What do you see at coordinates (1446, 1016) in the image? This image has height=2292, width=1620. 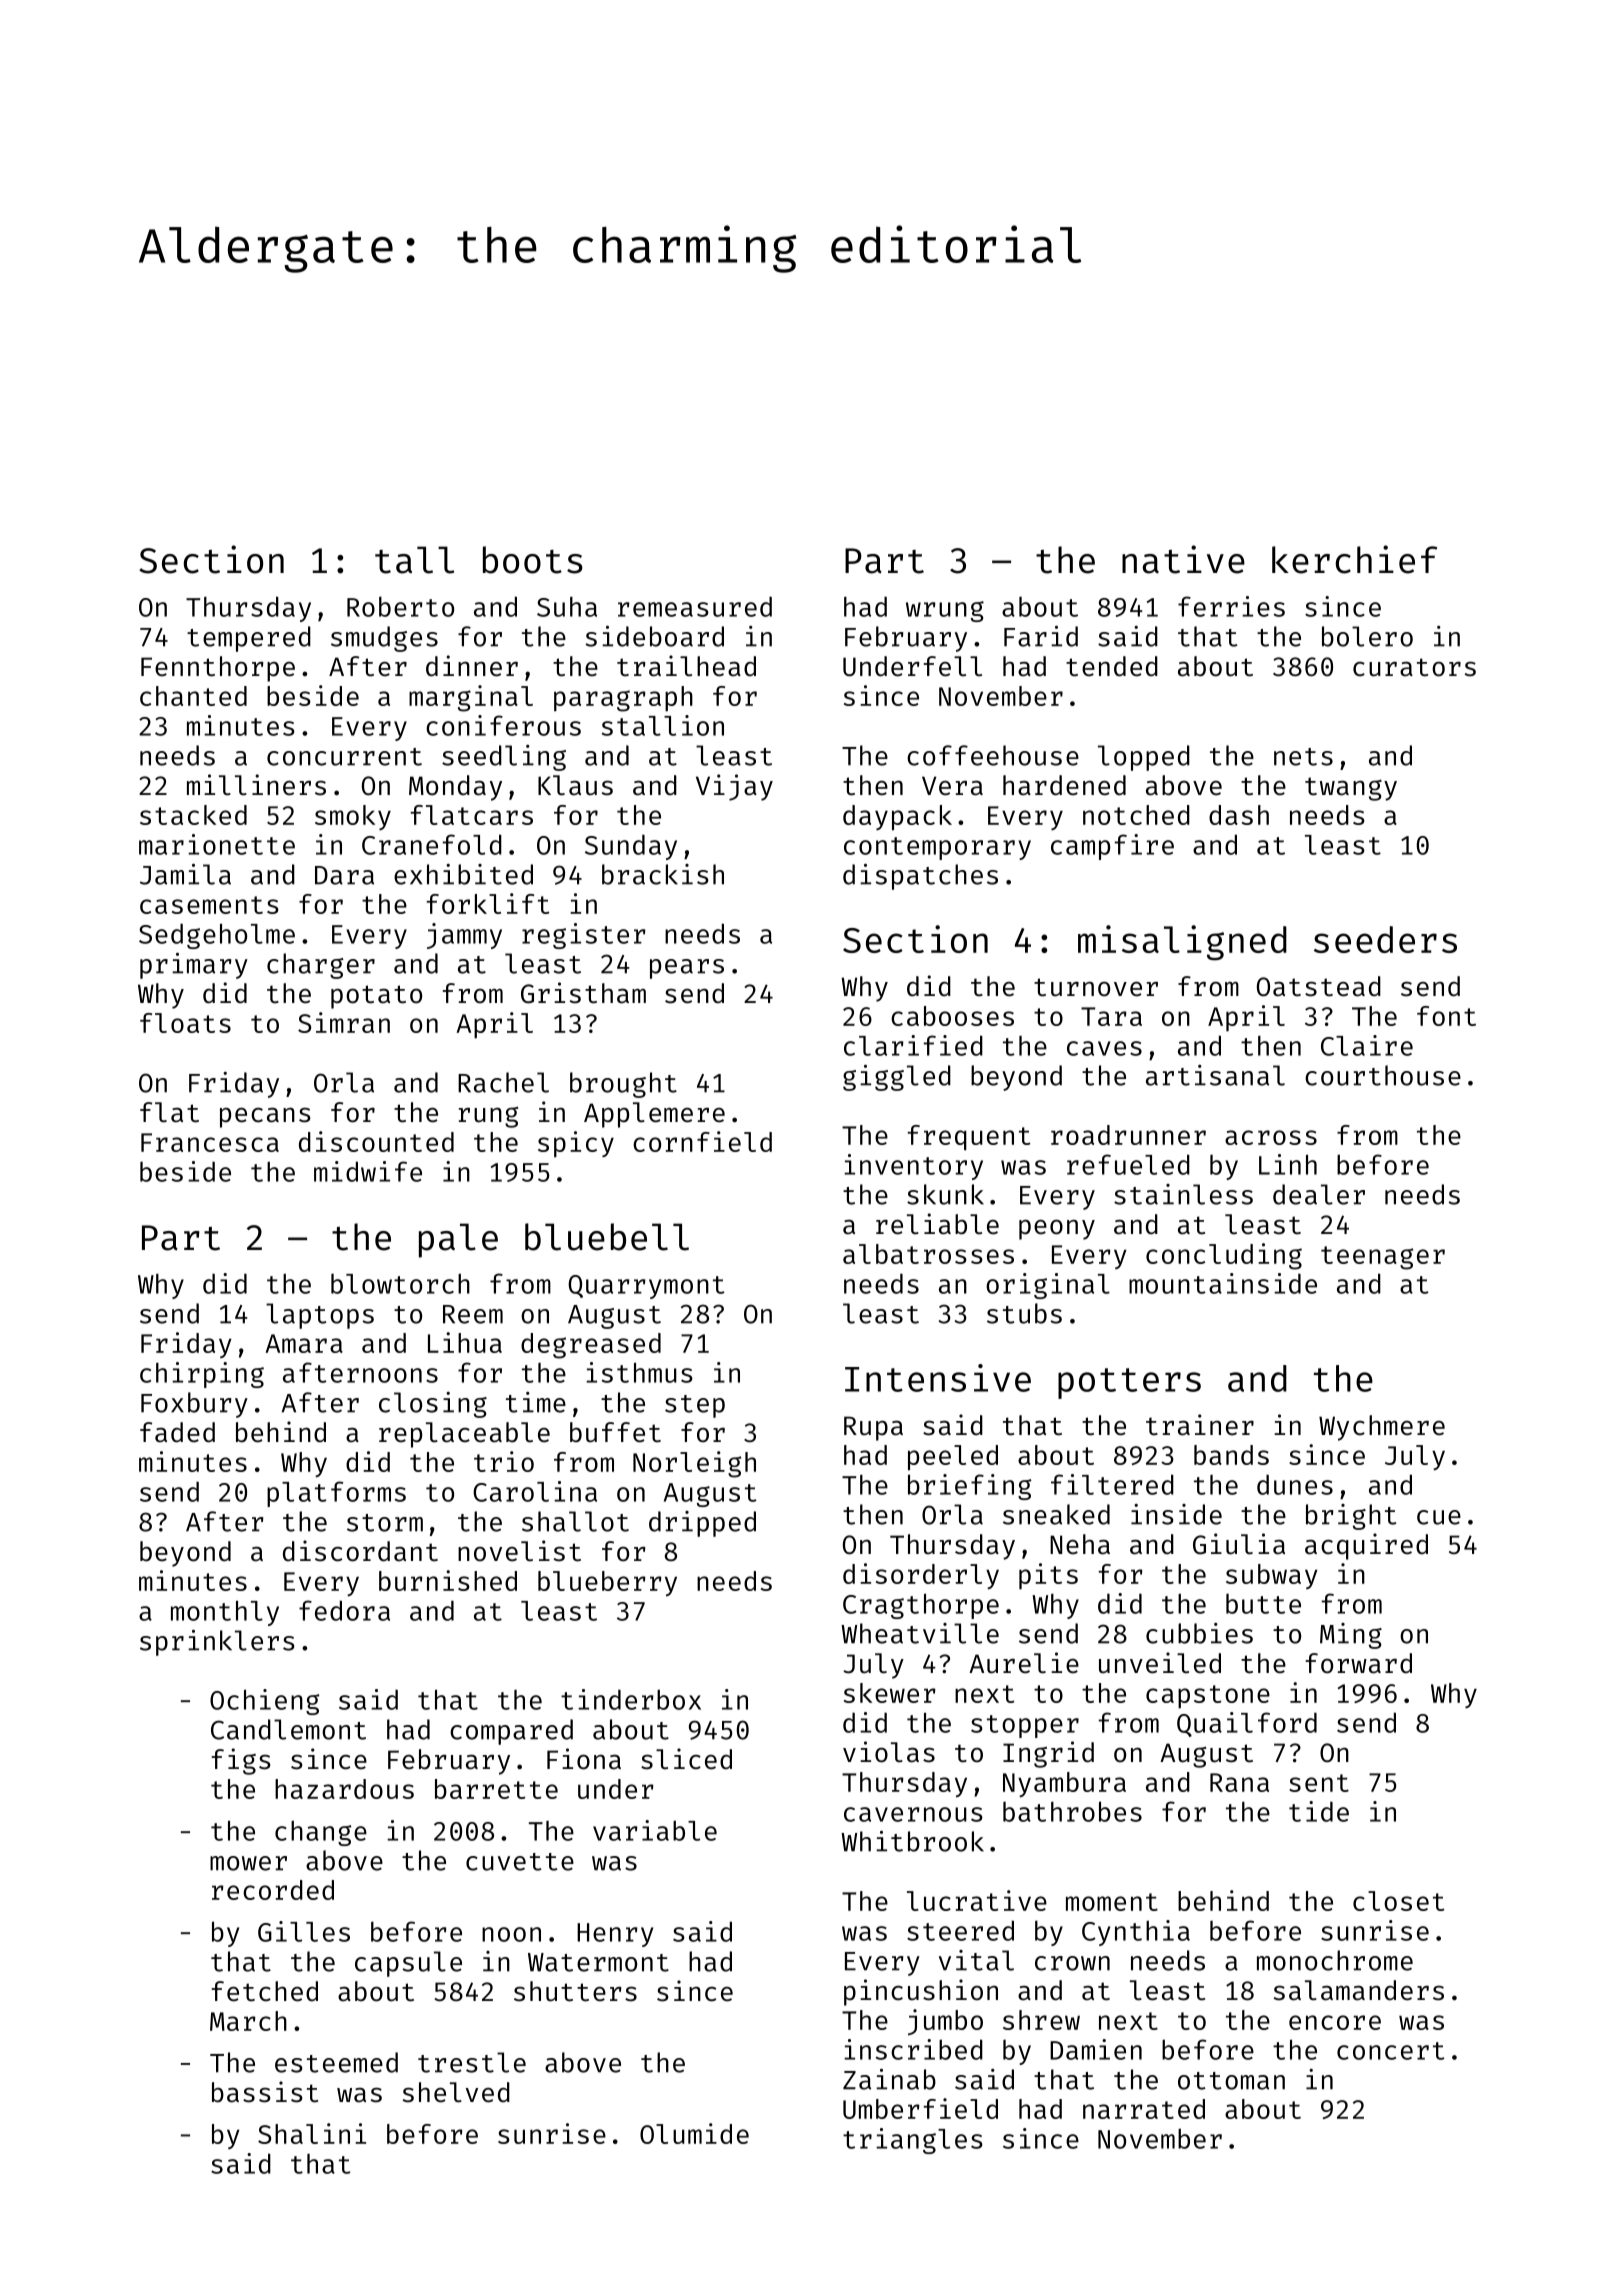 I see `font` at bounding box center [1446, 1016].
